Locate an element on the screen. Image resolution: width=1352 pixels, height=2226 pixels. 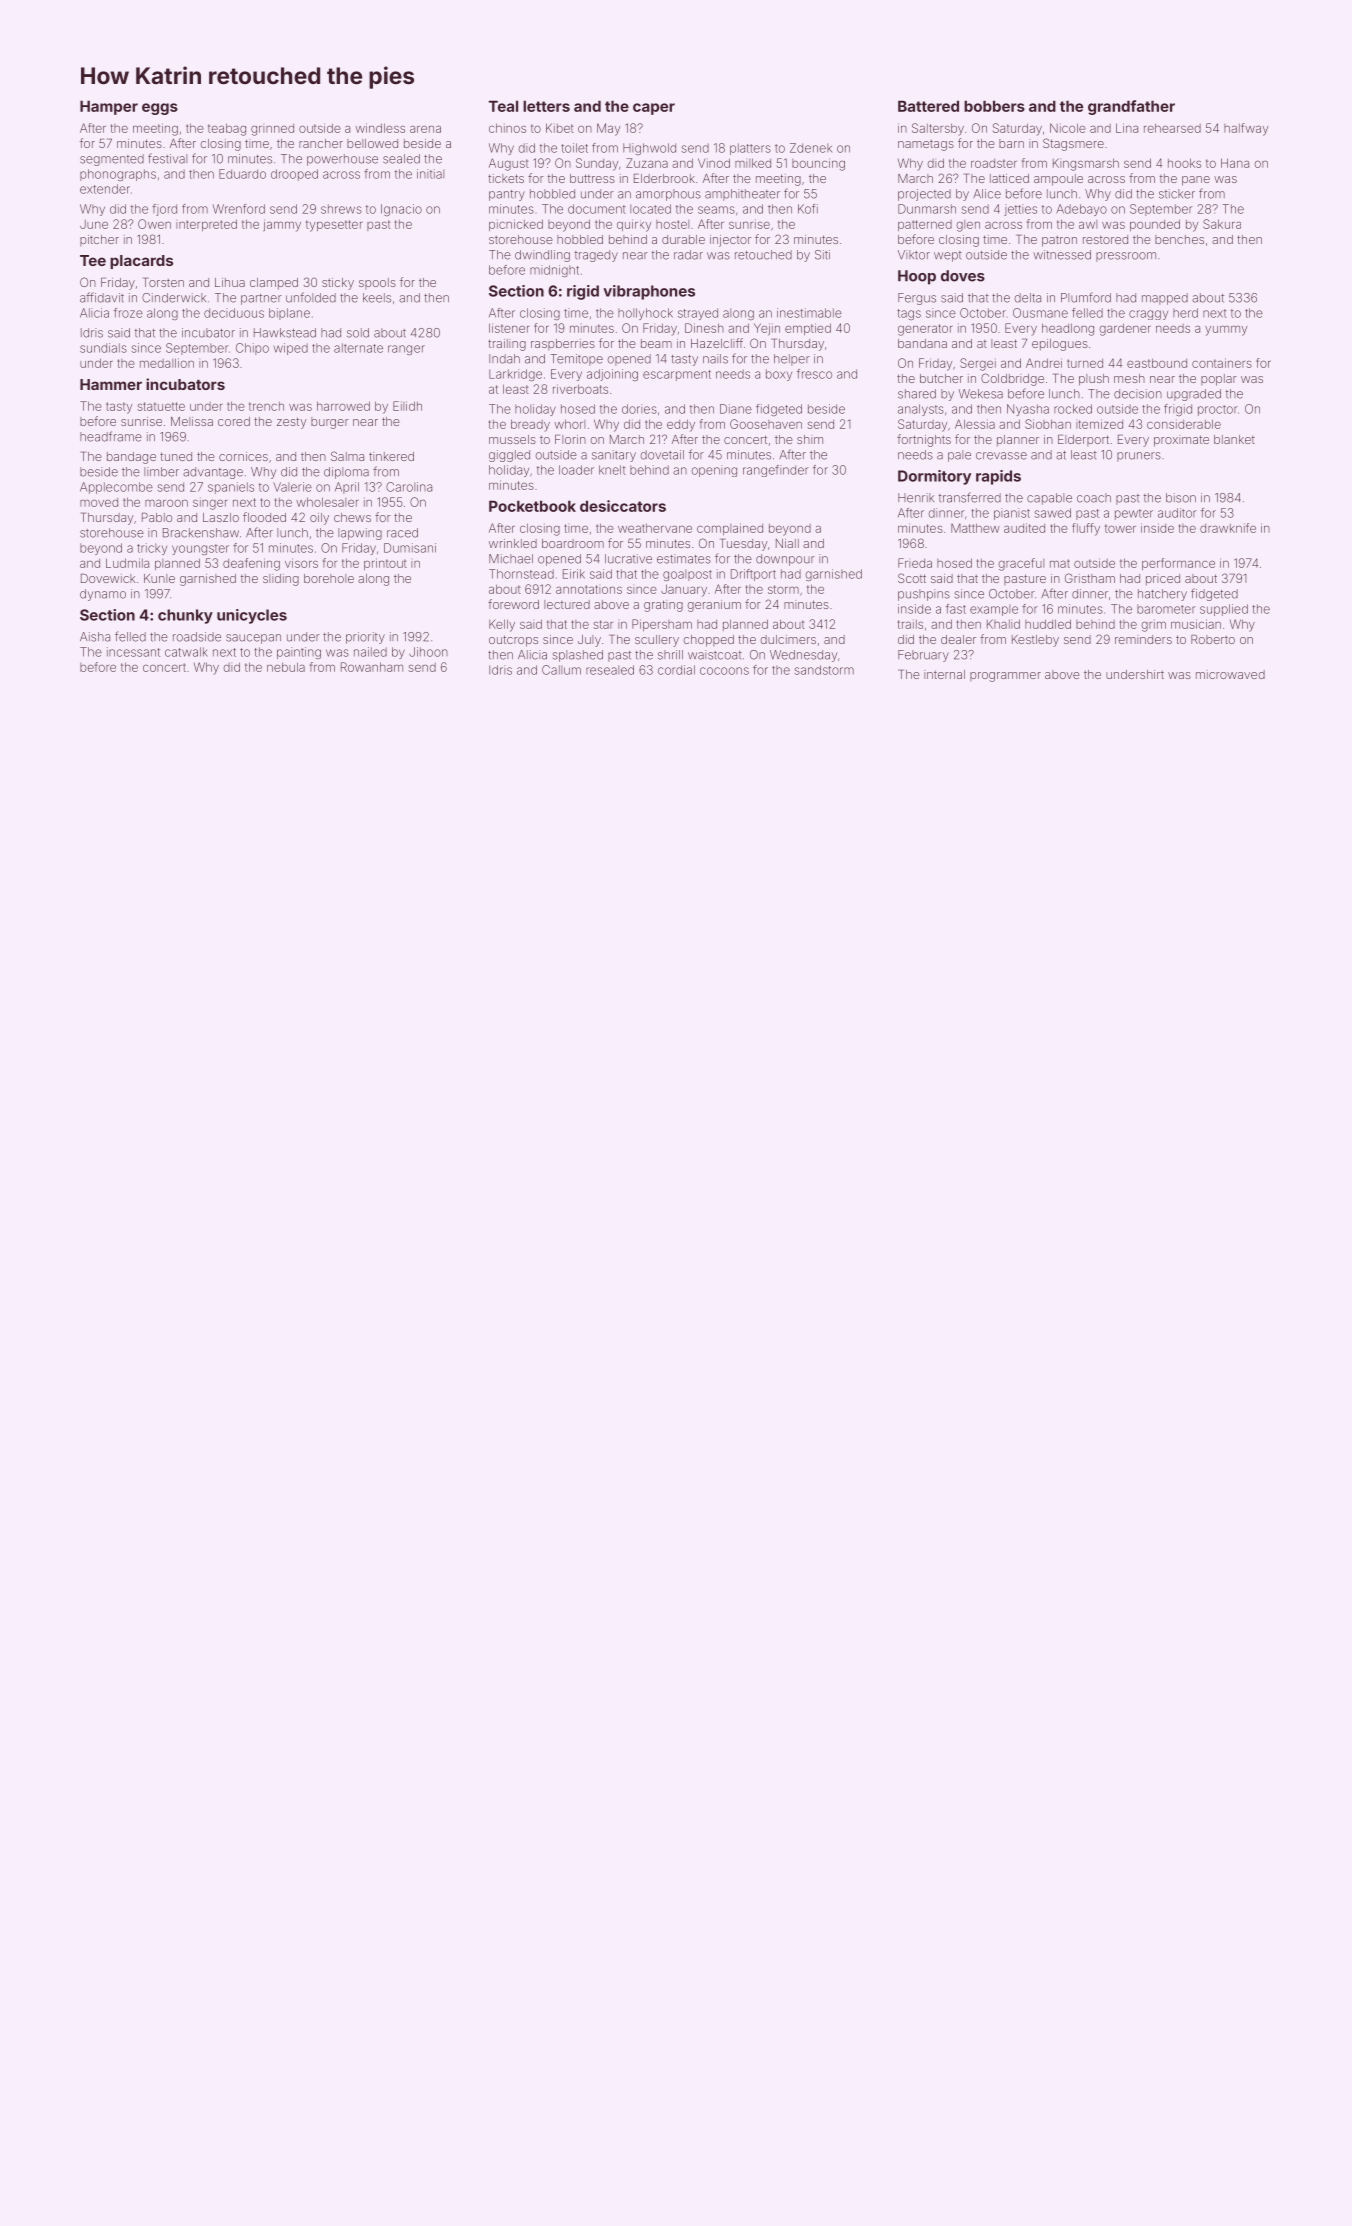
crevasse is located at coordinates (1001, 456).
